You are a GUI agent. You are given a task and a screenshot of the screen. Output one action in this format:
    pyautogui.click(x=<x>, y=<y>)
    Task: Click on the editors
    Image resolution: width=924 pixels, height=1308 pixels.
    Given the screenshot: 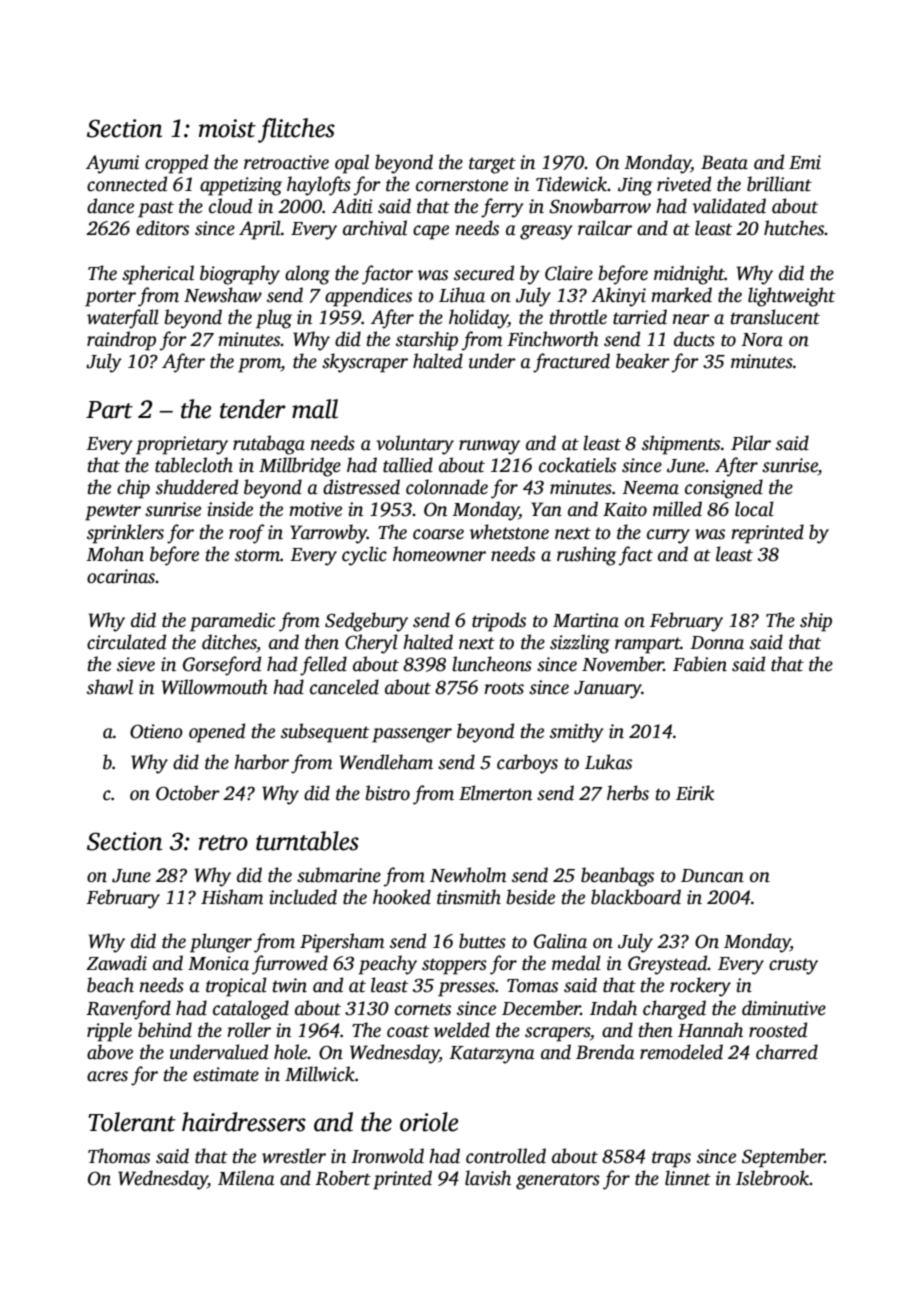 What is the action you would take?
    pyautogui.click(x=162, y=228)
